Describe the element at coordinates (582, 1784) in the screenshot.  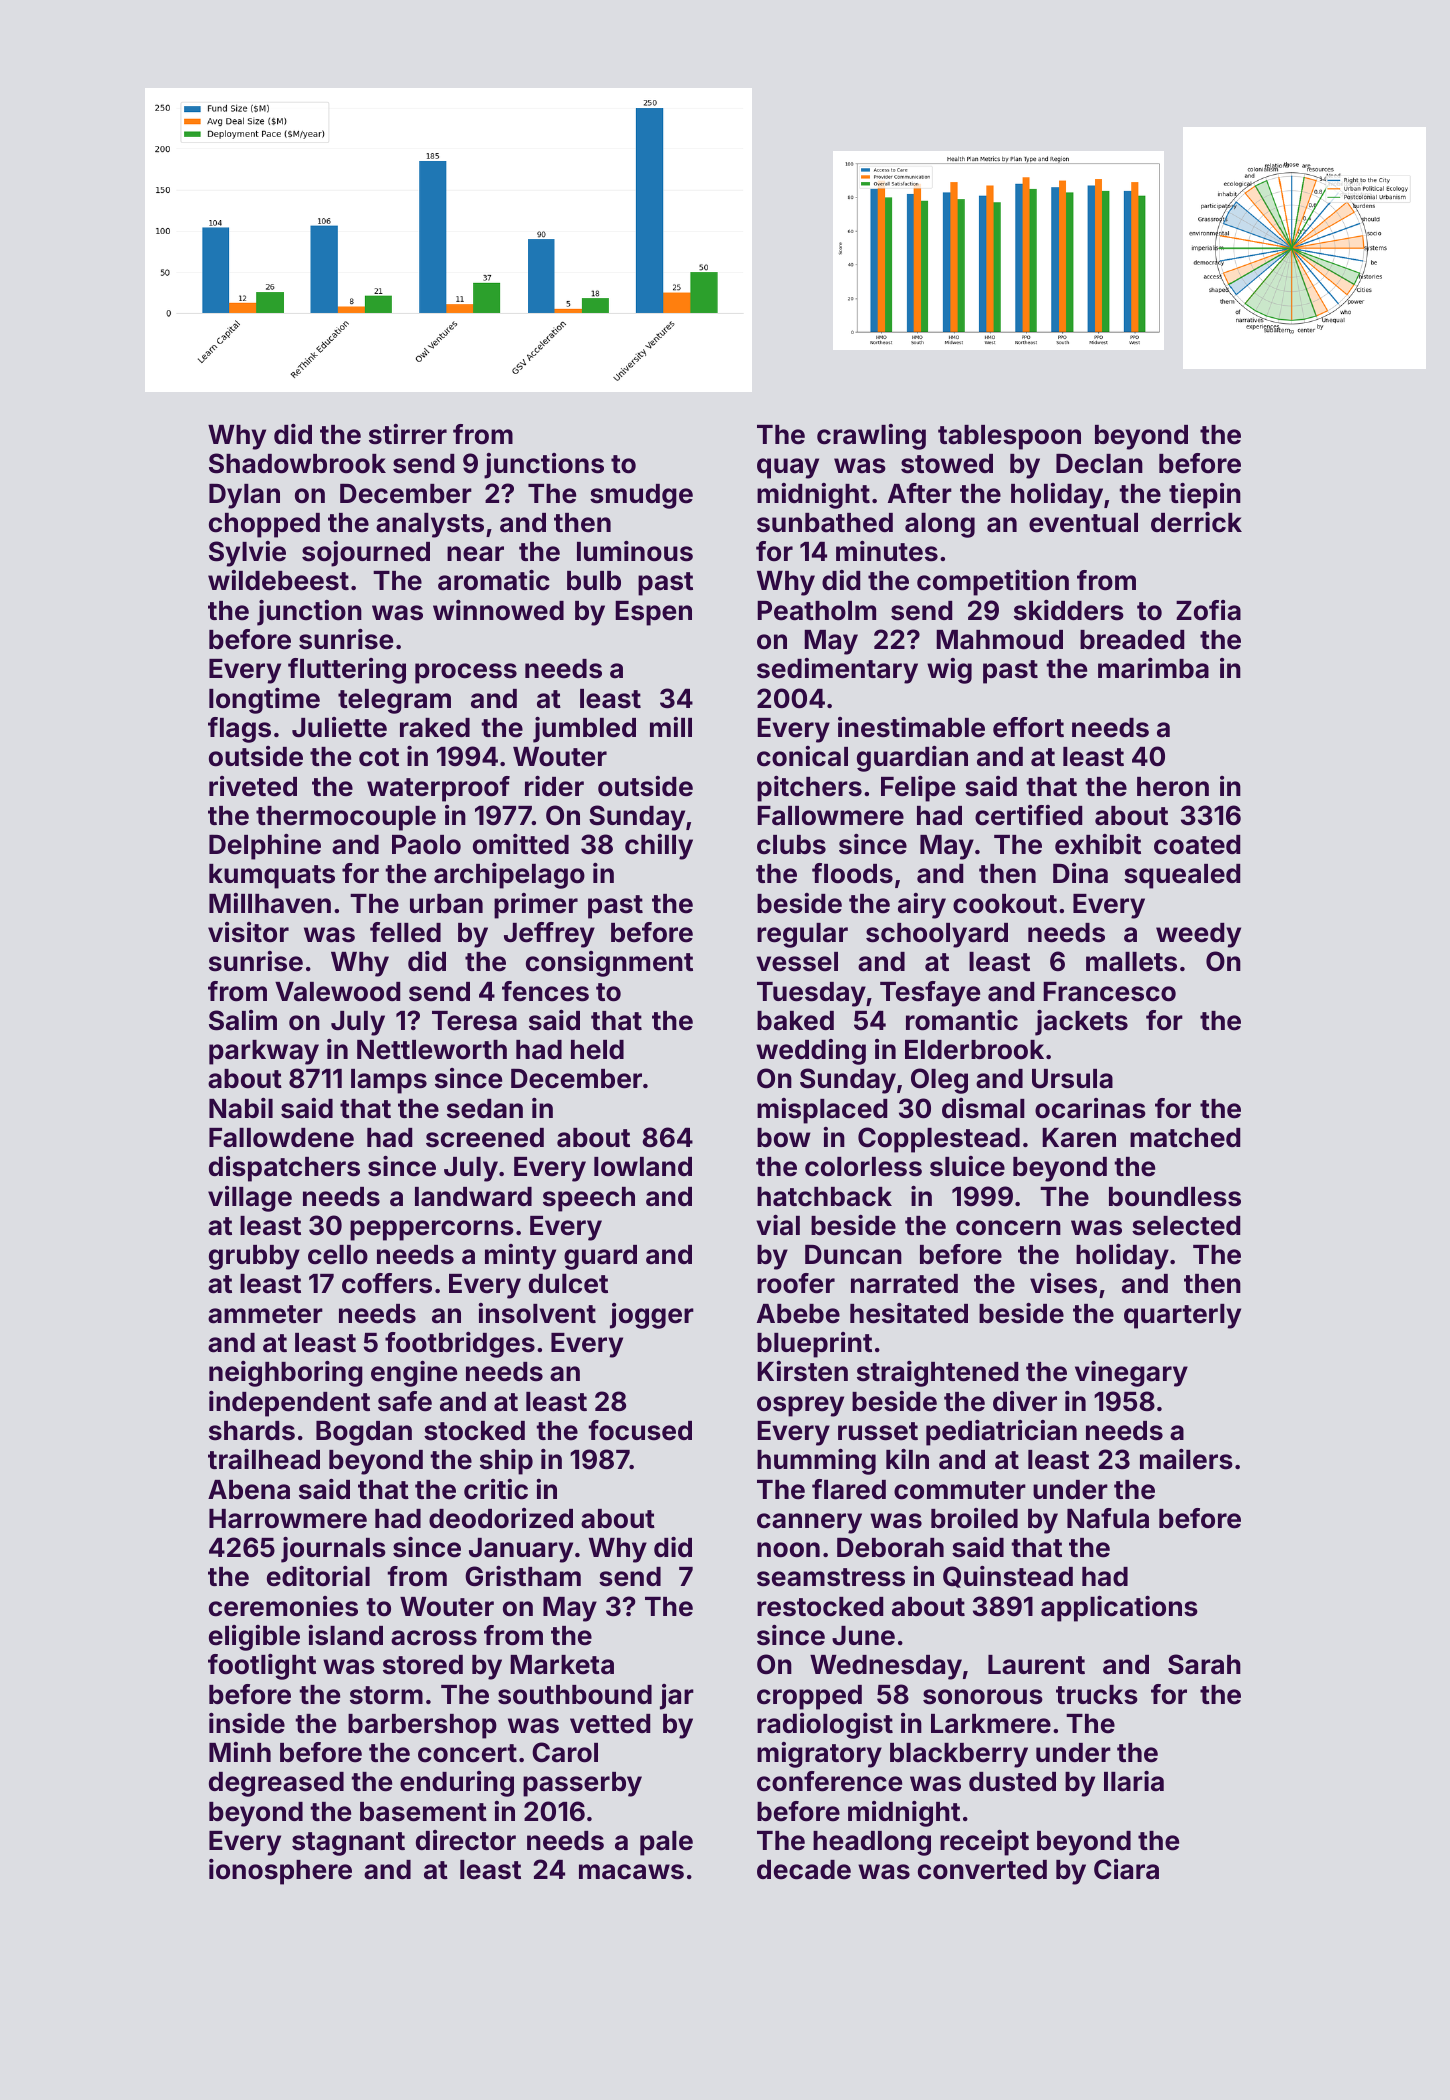
I see `passerby` at that location.
